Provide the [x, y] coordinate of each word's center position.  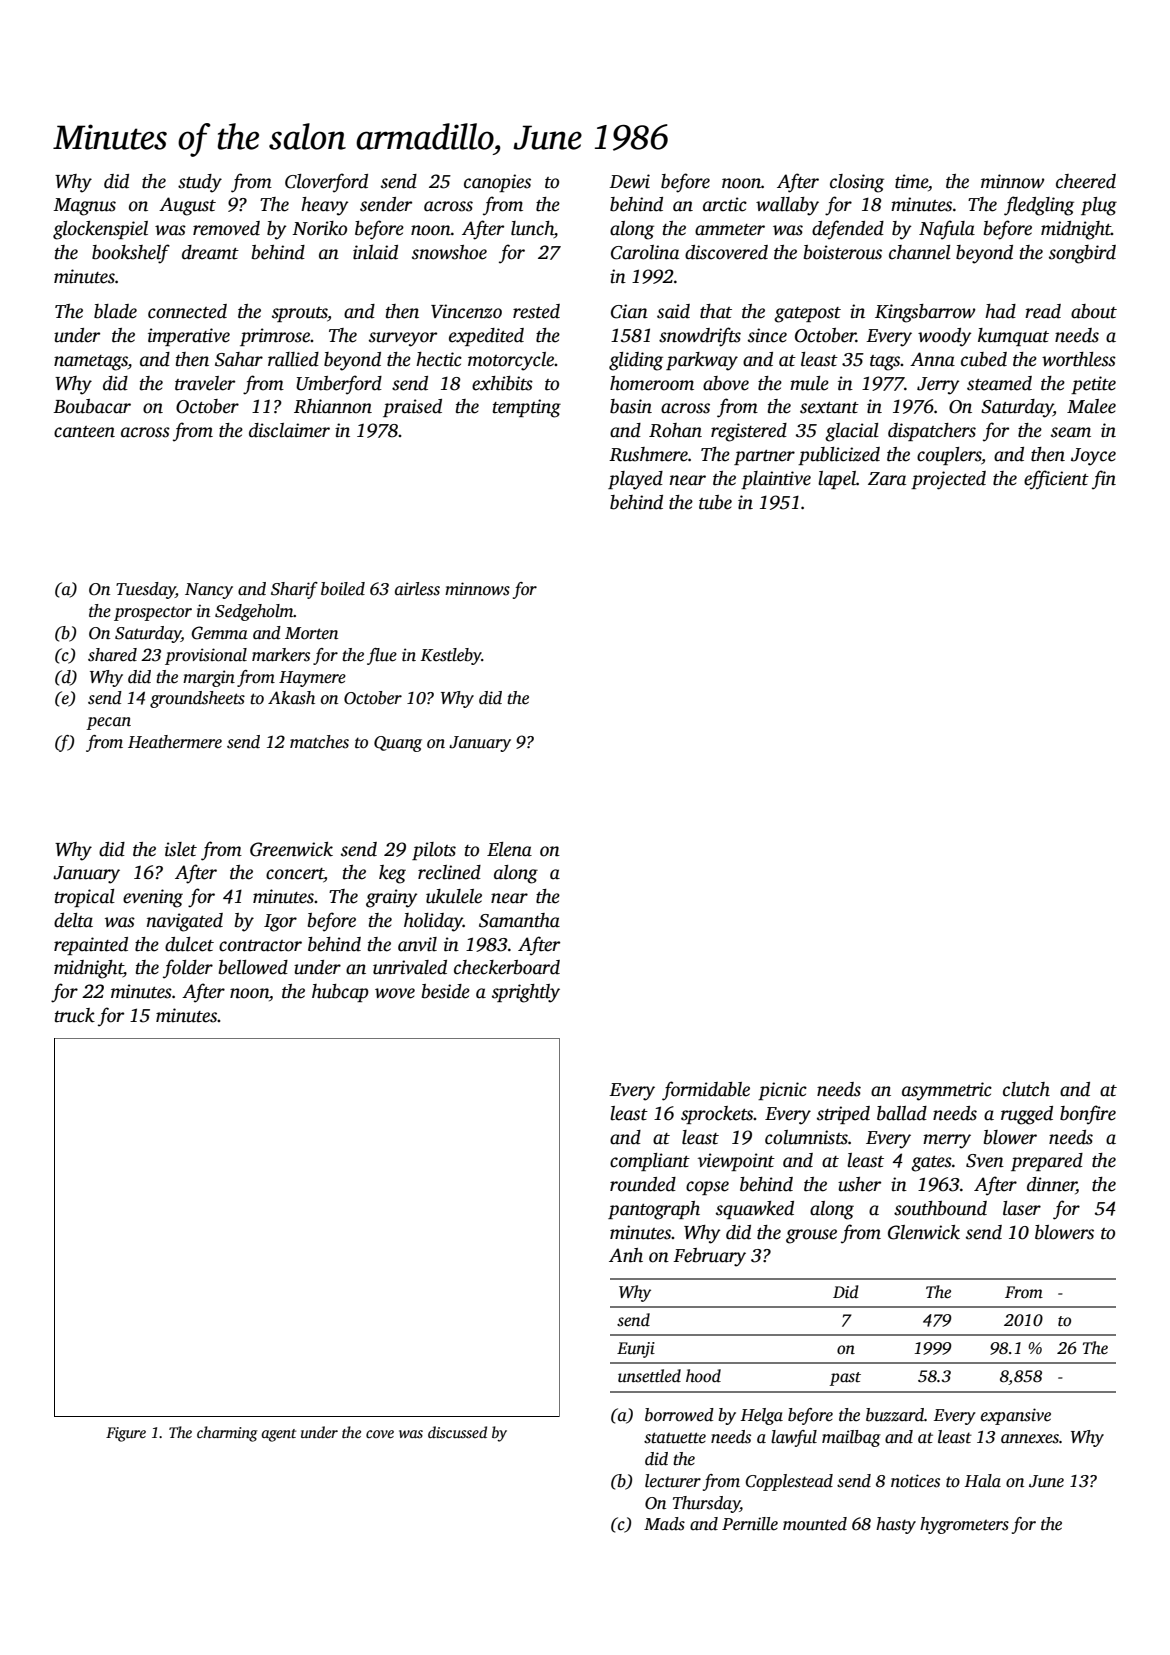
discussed [457, 1432]
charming [227, 1434]
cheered [1086, 181]
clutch [1026, 1089]
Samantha [519, 920]
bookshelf [131, 254]
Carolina [645, 252]
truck [75, 1015]
